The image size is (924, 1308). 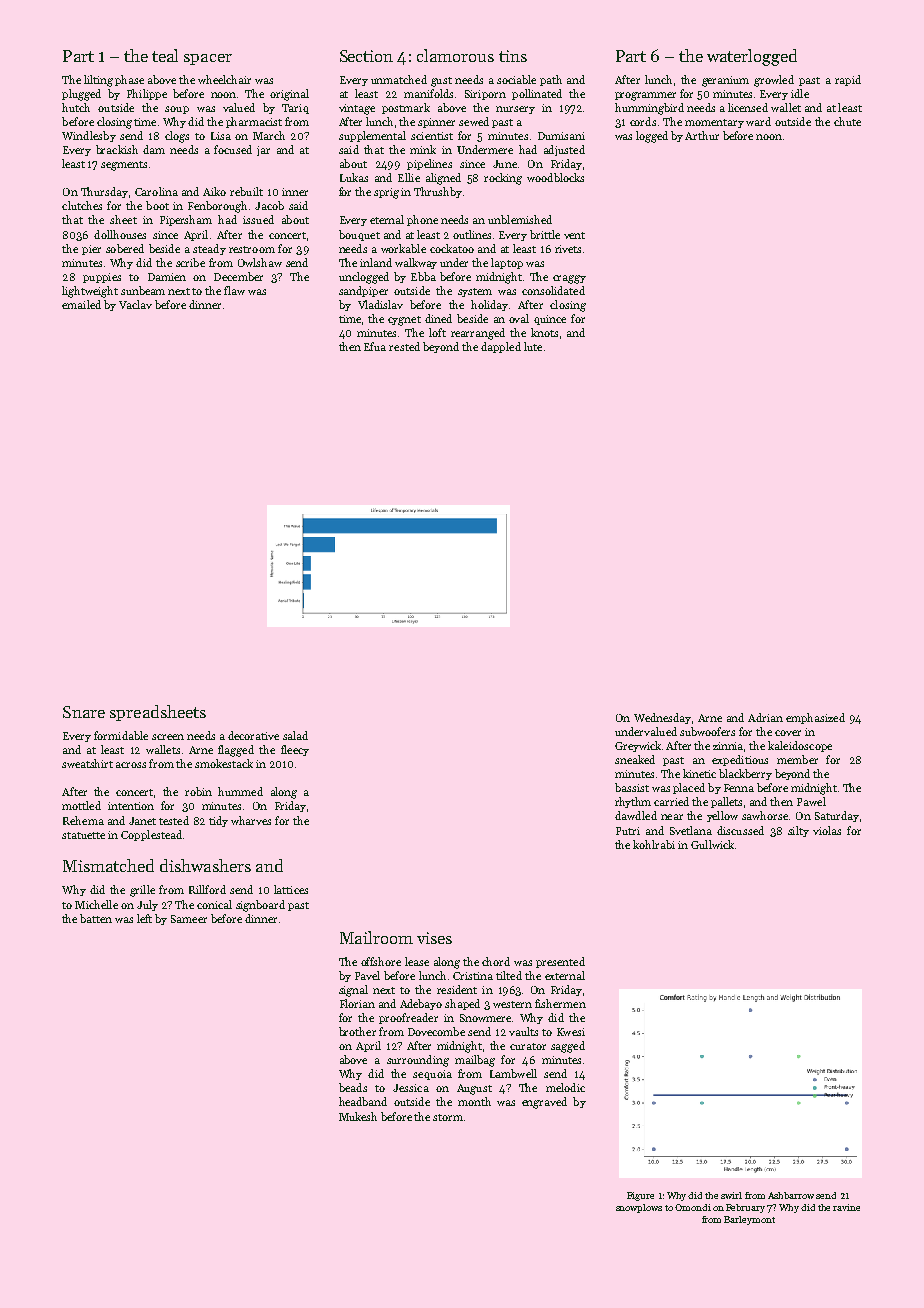 What do you see at coordinates (501, 347) in the screenshot?
I see `dappled` at bounding box center [501, 347].
